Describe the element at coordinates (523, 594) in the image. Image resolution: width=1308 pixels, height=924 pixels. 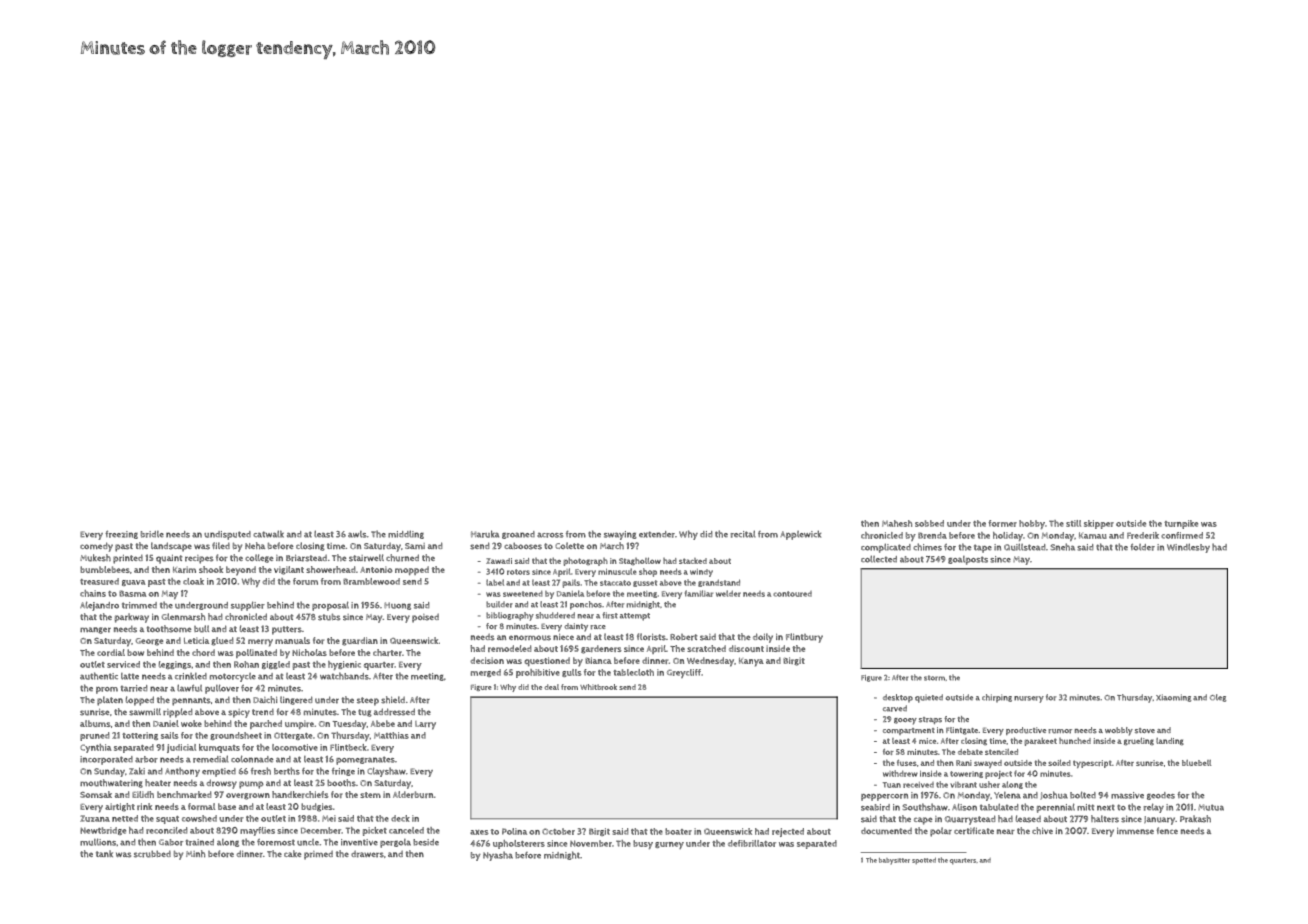
I see `sweetened` at that location.
